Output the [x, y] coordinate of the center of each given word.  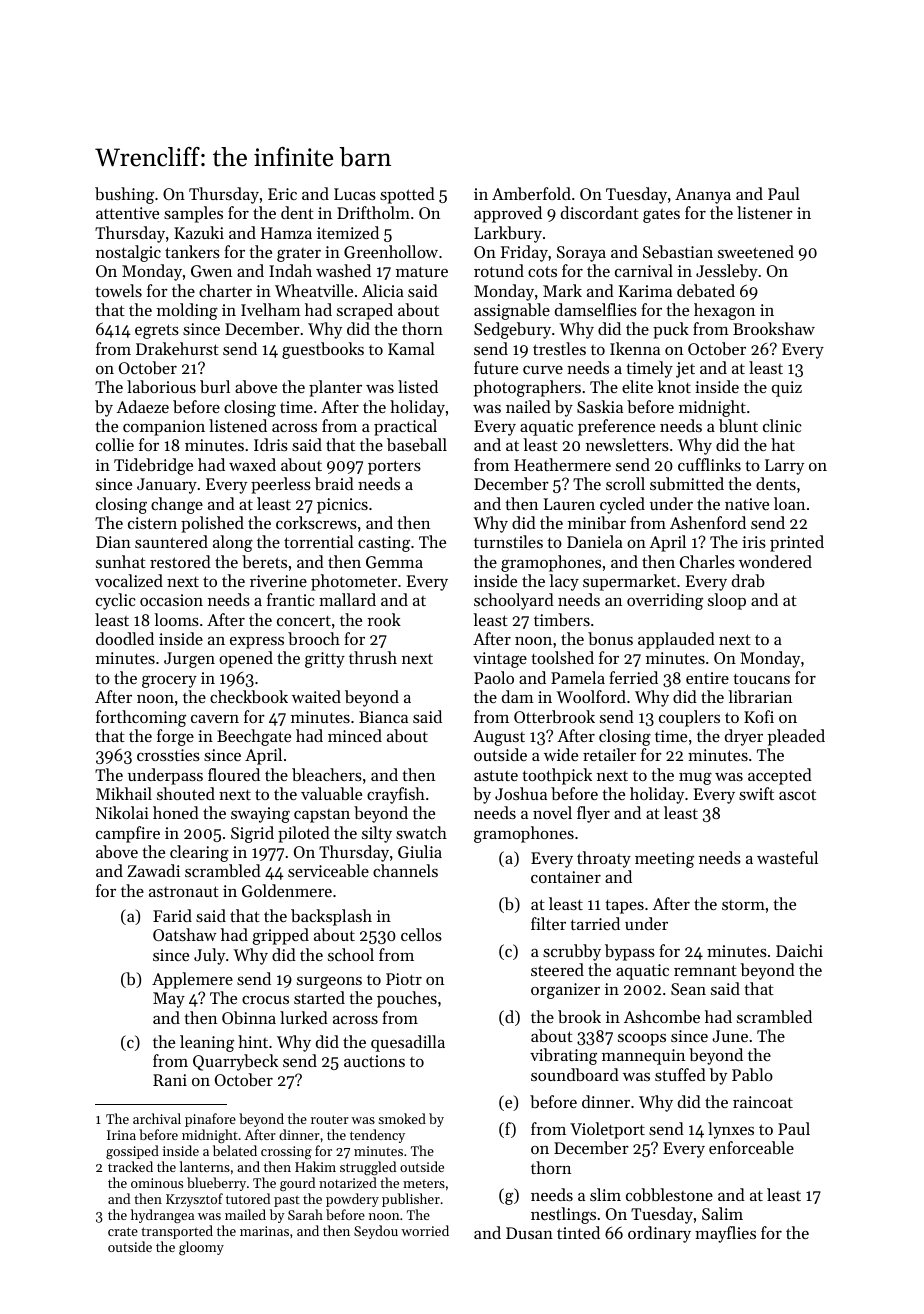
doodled [125, 638]
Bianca [383, 717]
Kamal [411, 348]
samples [193, 214]
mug [695, 778]
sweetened [756, 251]
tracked [130, 1166]
